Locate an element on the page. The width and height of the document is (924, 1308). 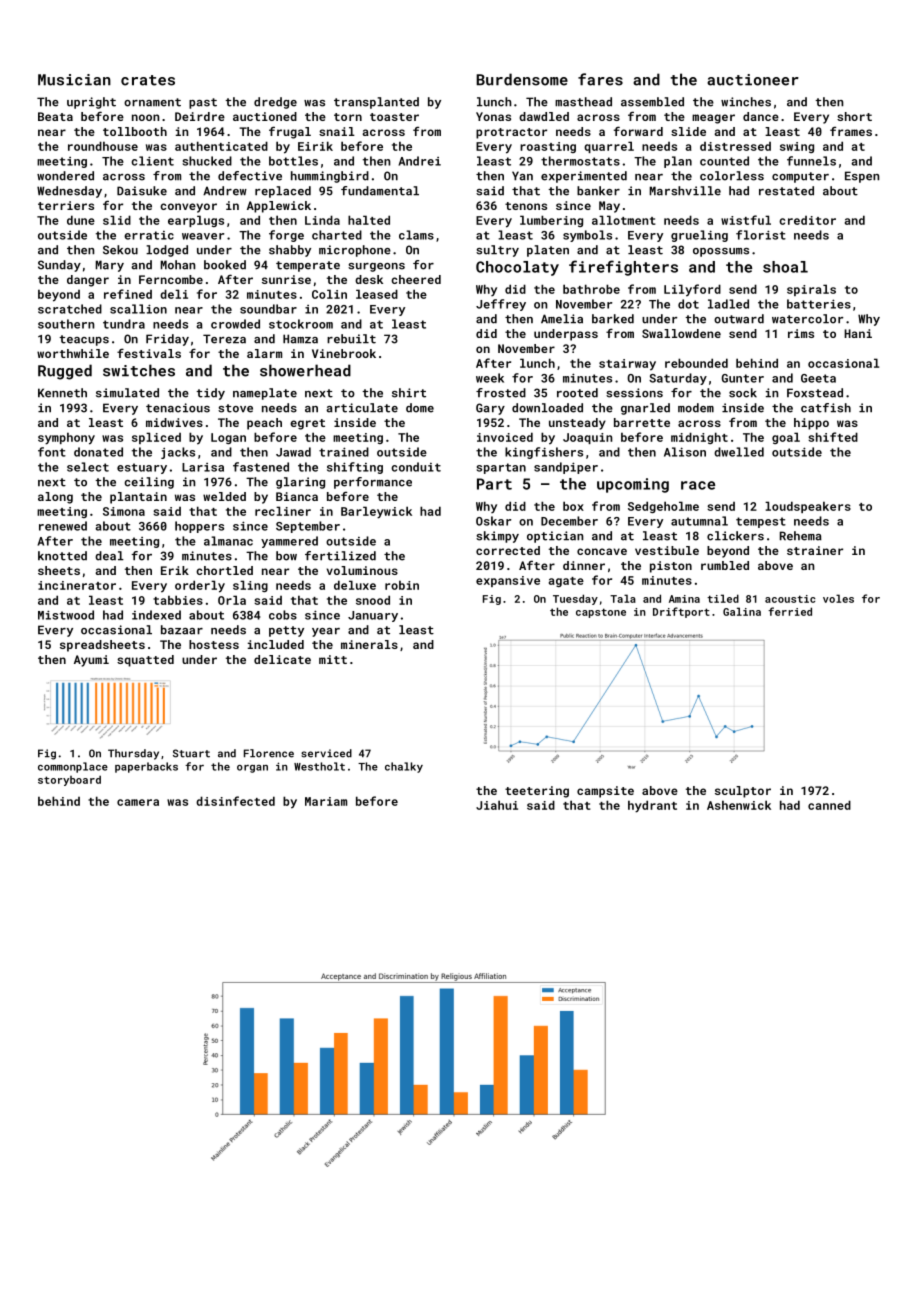
included is located at coordinates (276, 644).
